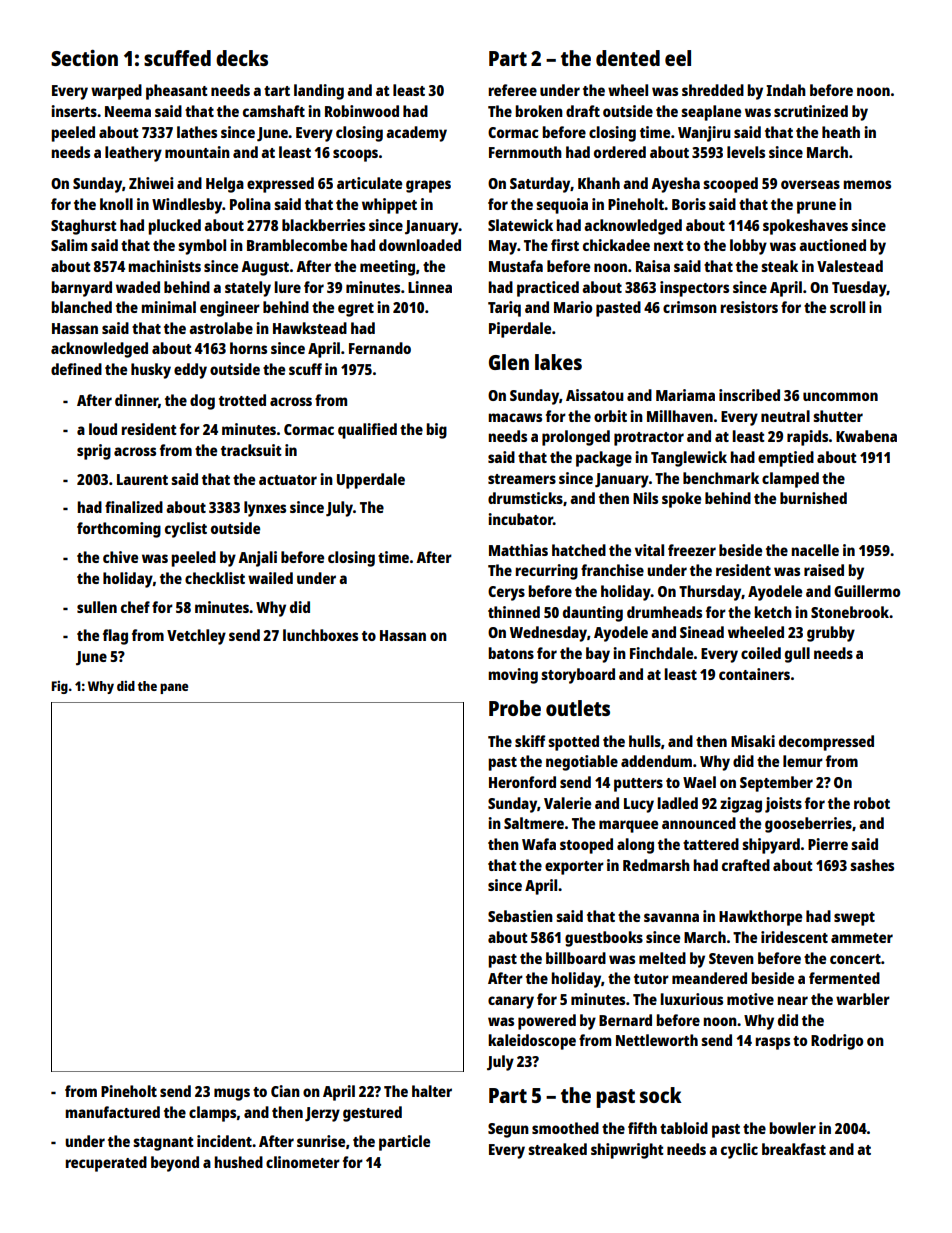 This page has width=952, height=1233. I want to click on pane, so click(174, 688).
